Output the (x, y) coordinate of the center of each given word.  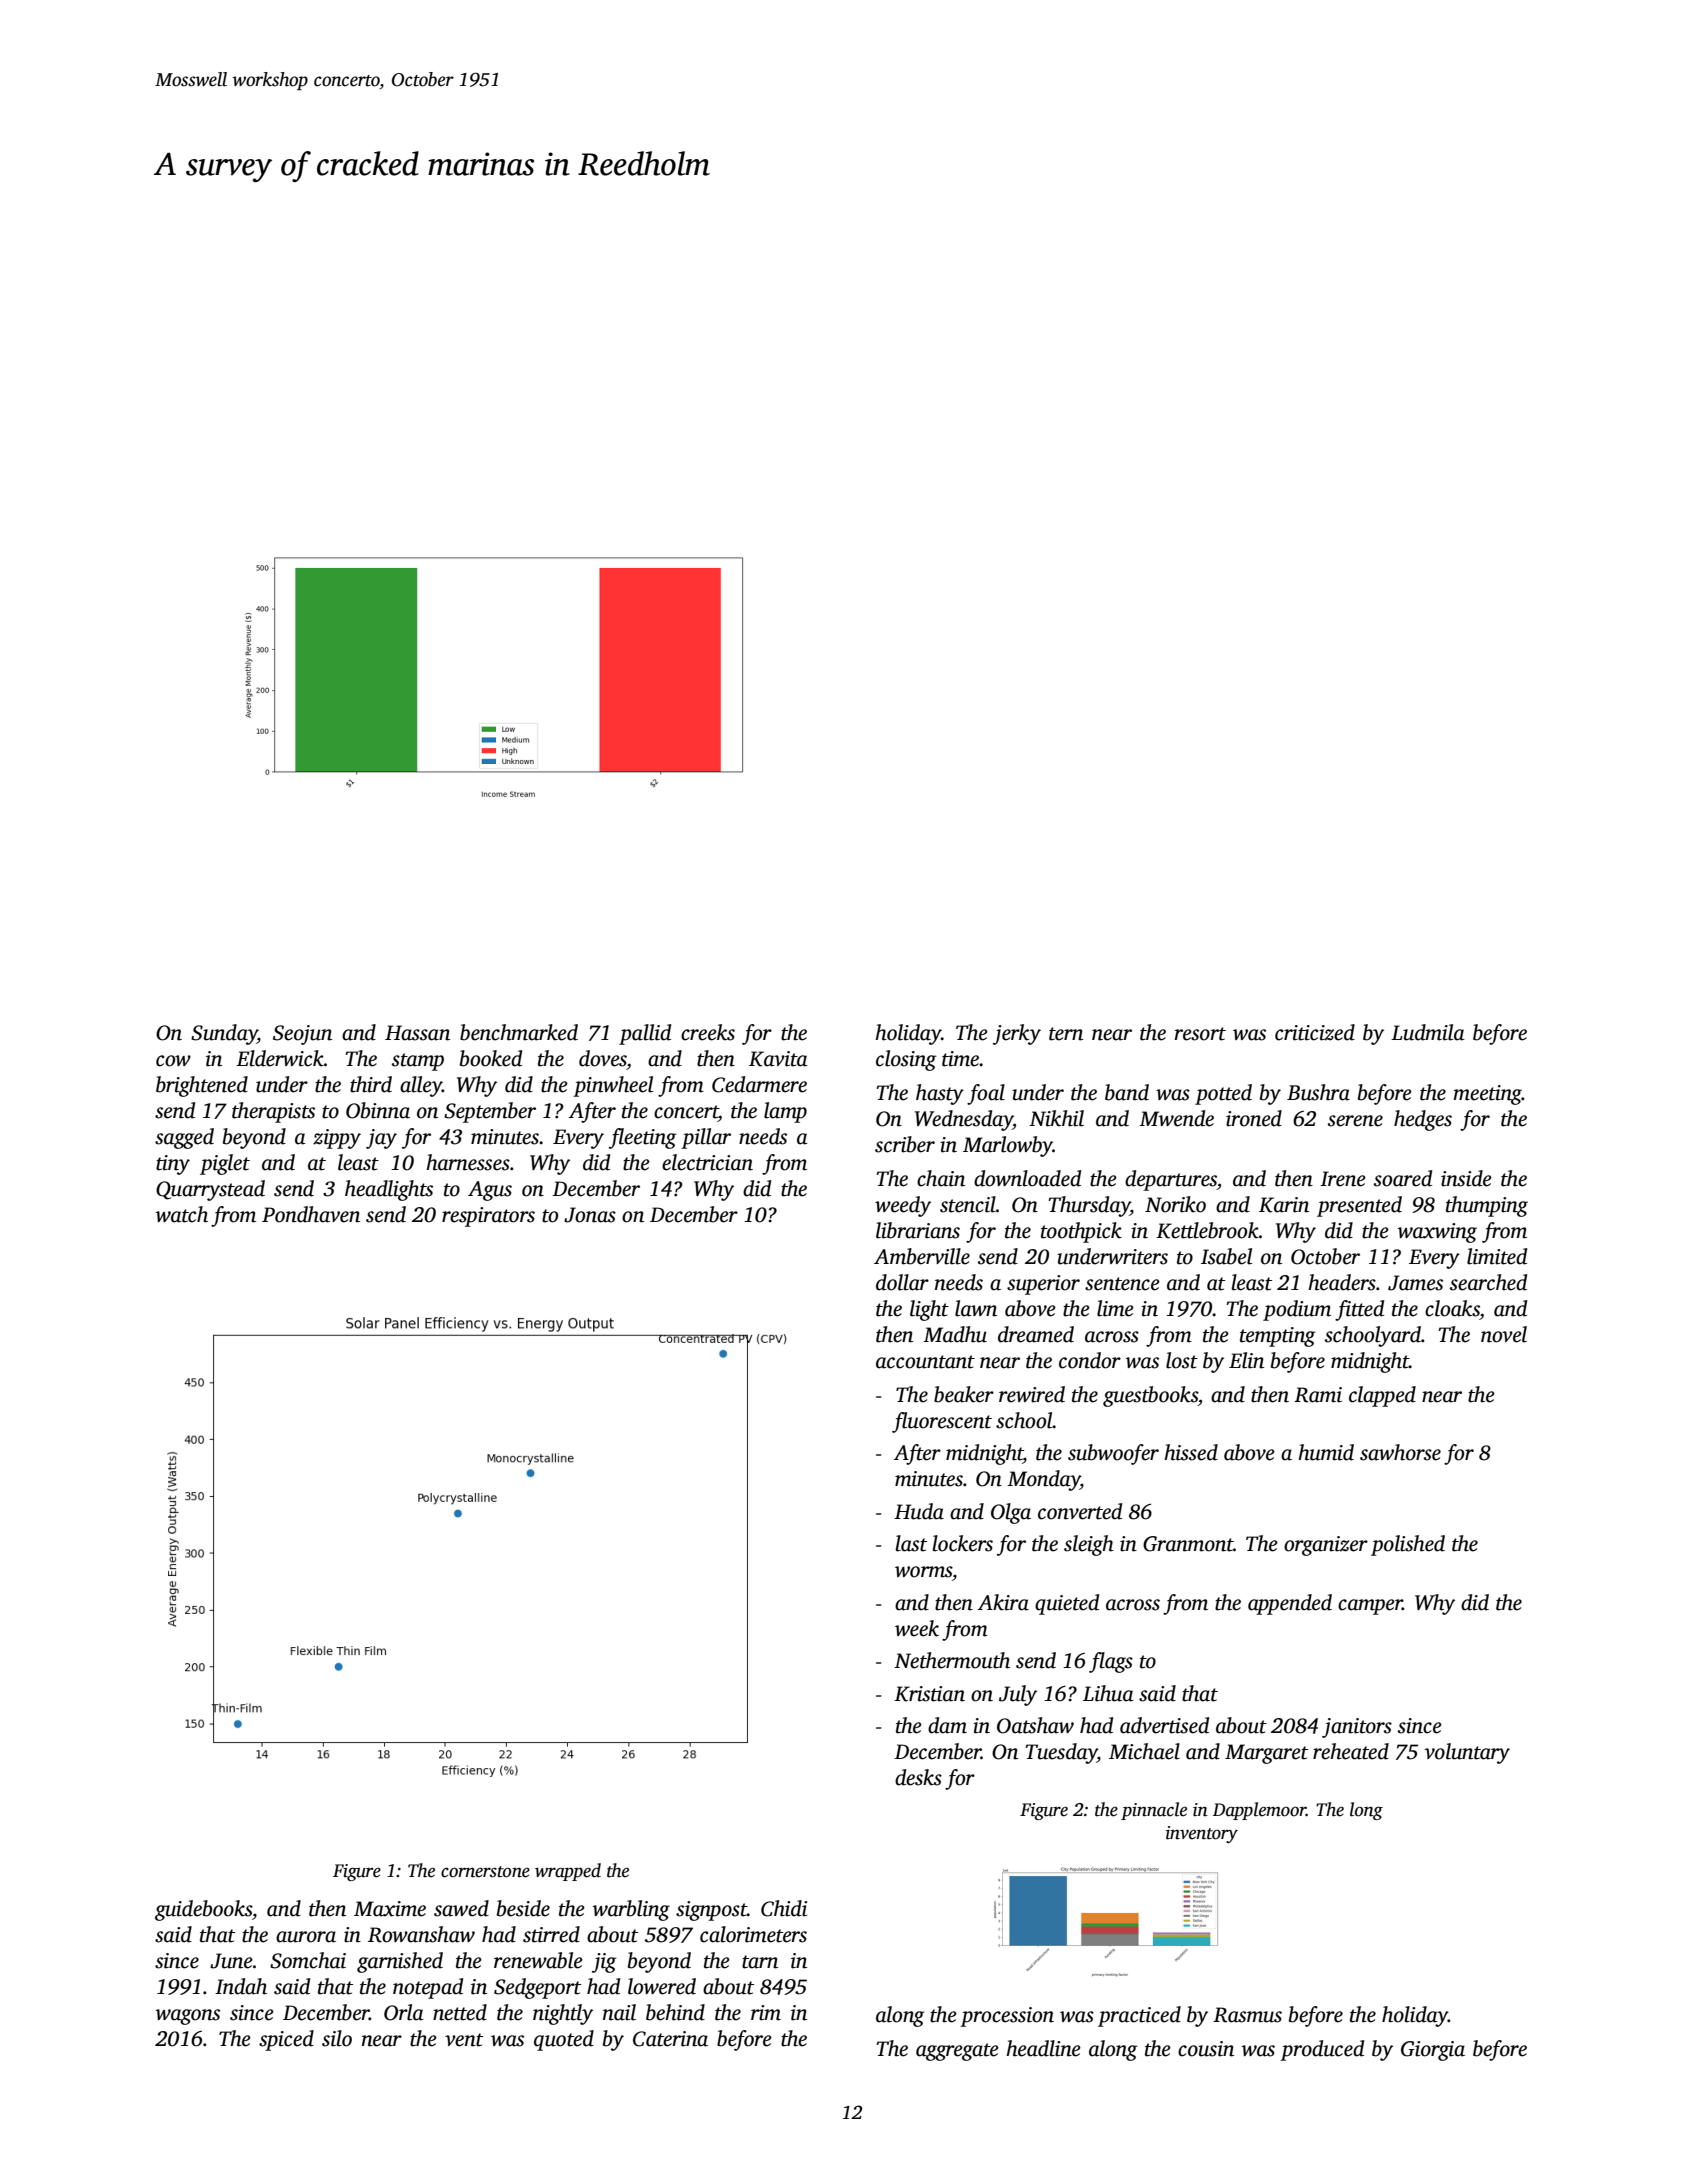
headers (1342, 1282)
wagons (188, 2017)
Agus (490, 1191)
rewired (1032, 1394)
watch (182, 1214)
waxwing (1437, 1233)
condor (1090, 1360)
